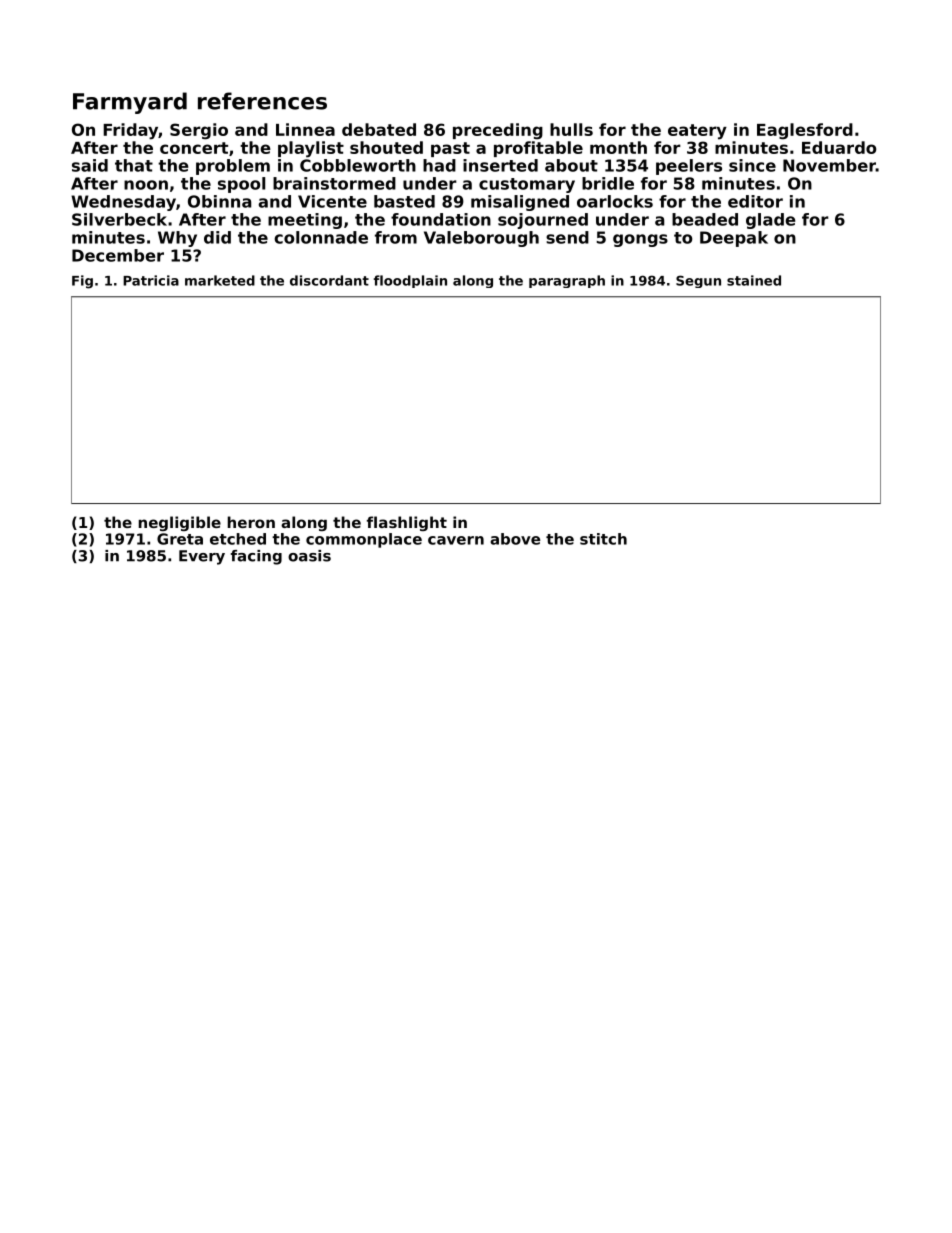  What do you see at coordinates (82, 282) in the screenshot?
I see `Fig` at bounding box center [82, 282].
